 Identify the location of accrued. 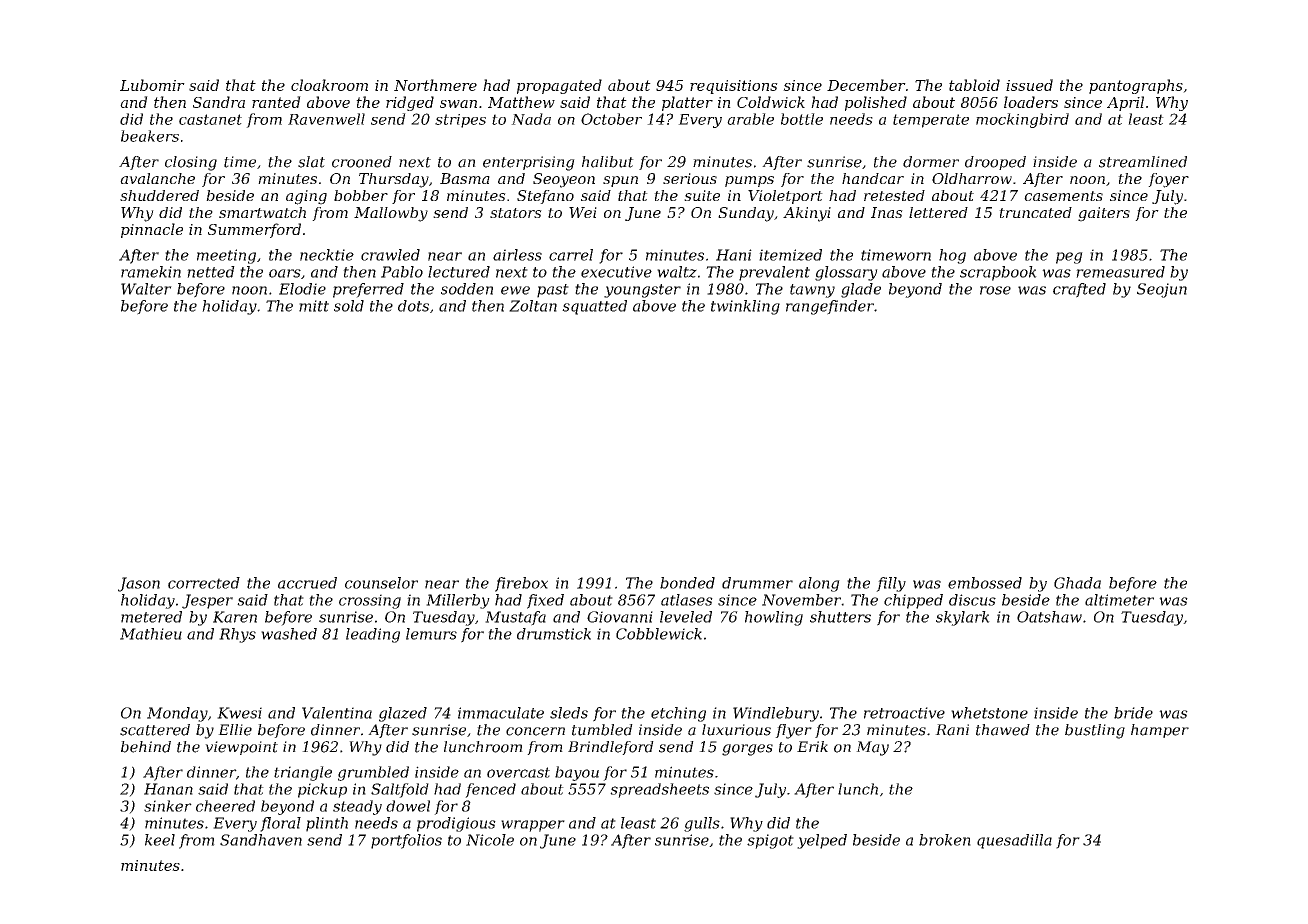
(307, 583).
